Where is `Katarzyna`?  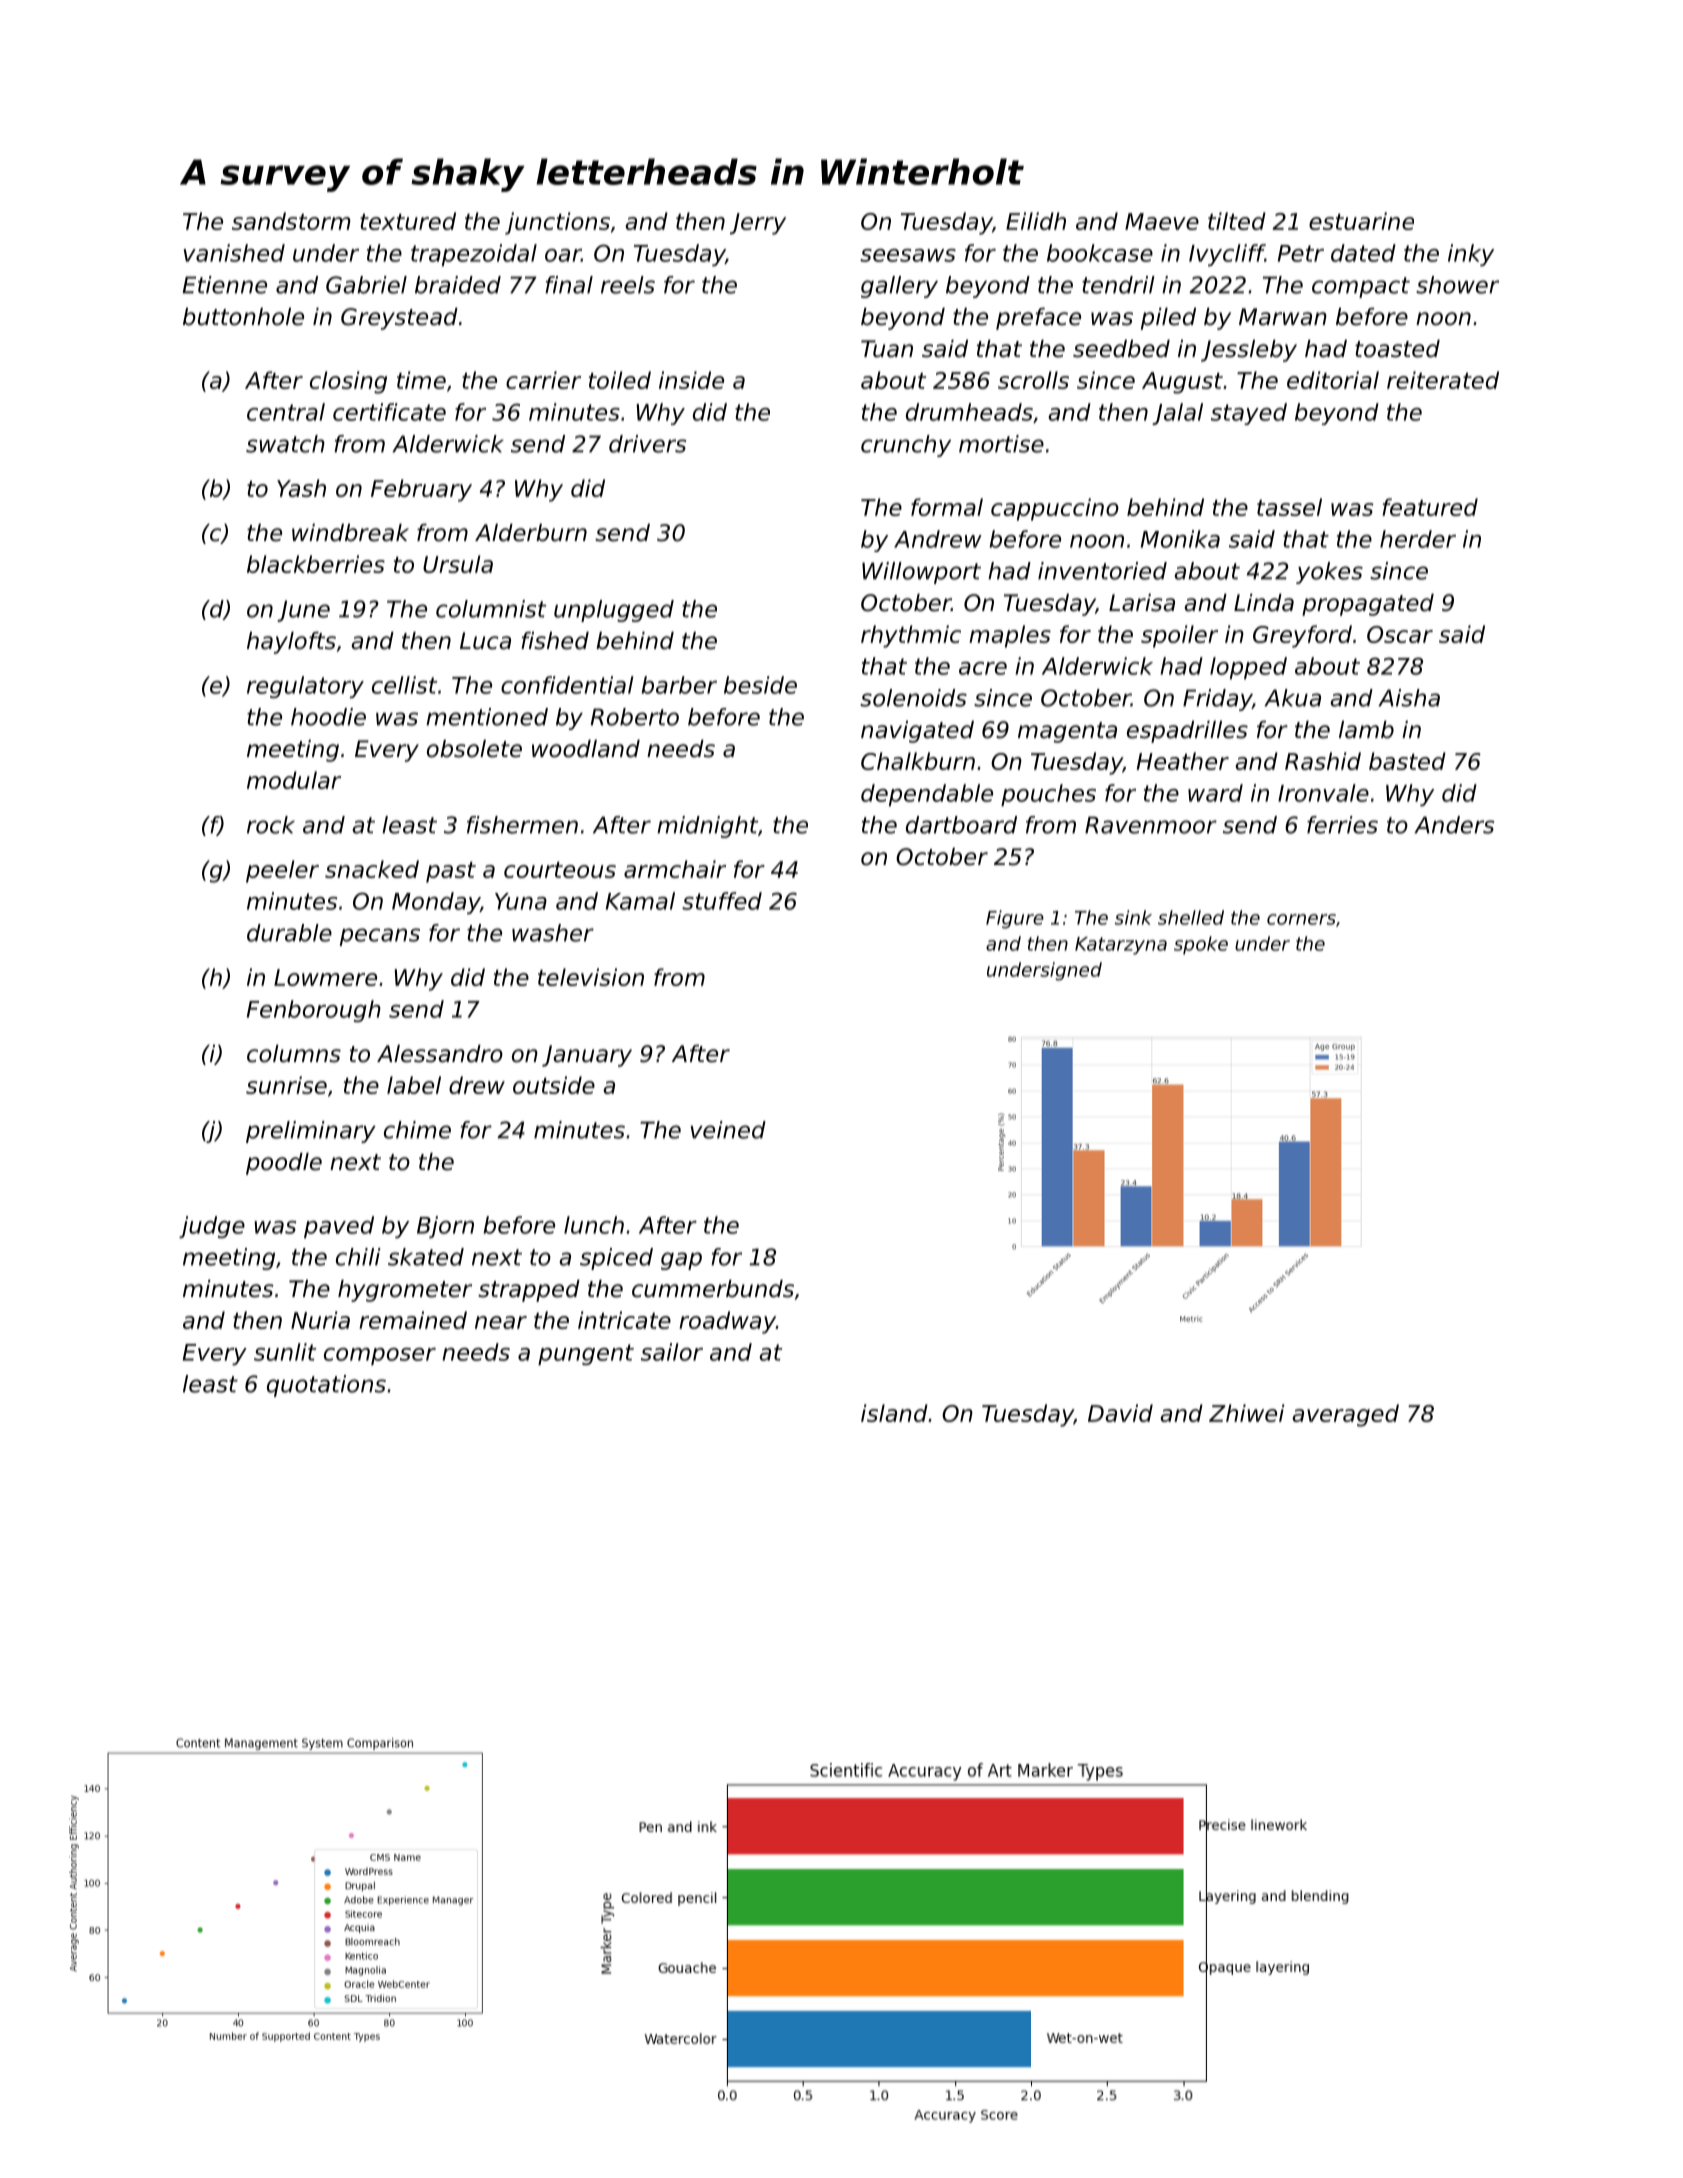
Katarzyna is located at coordinates (1121, 946).
